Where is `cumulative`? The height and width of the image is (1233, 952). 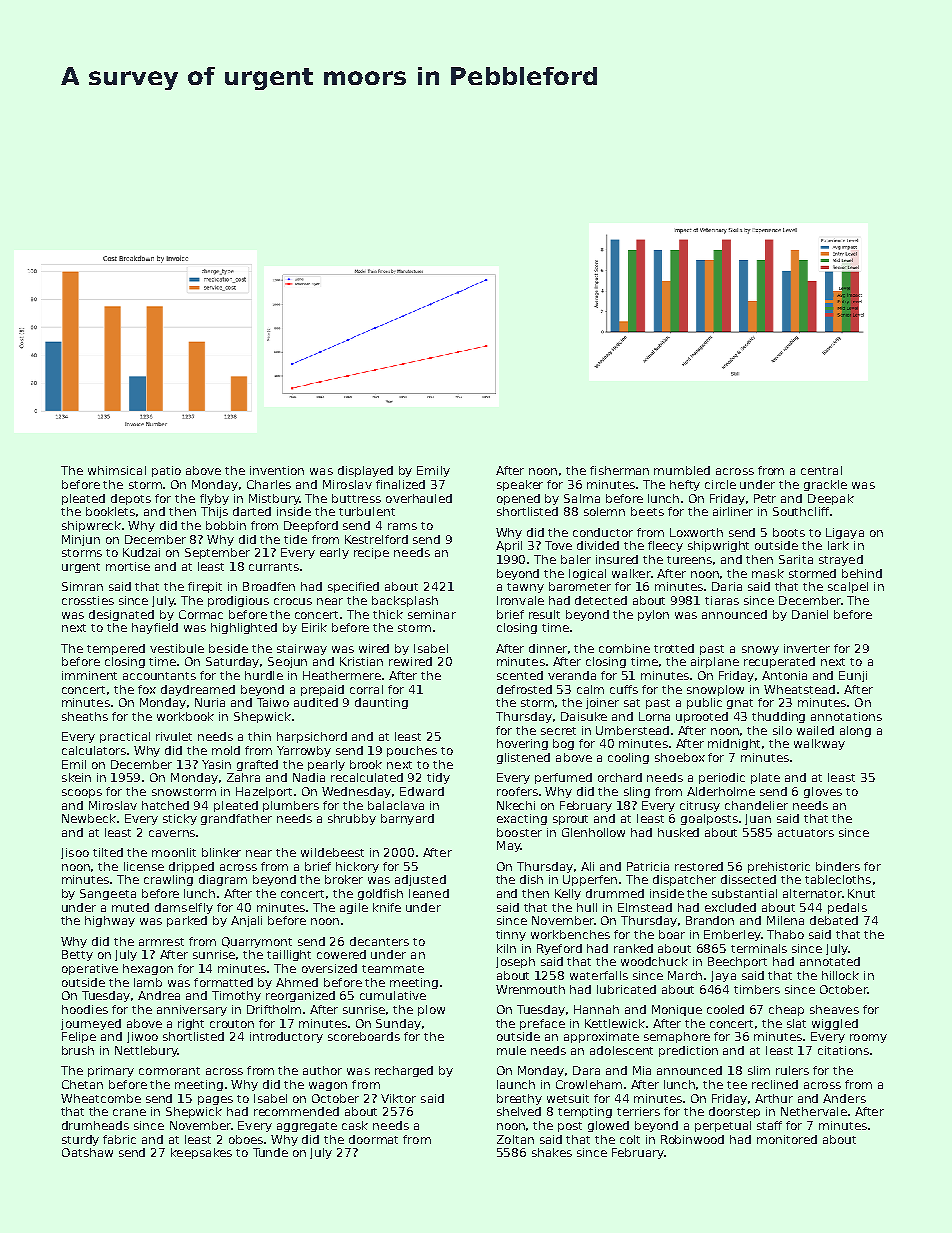 cumulative is located at coordinates (393, 995).
